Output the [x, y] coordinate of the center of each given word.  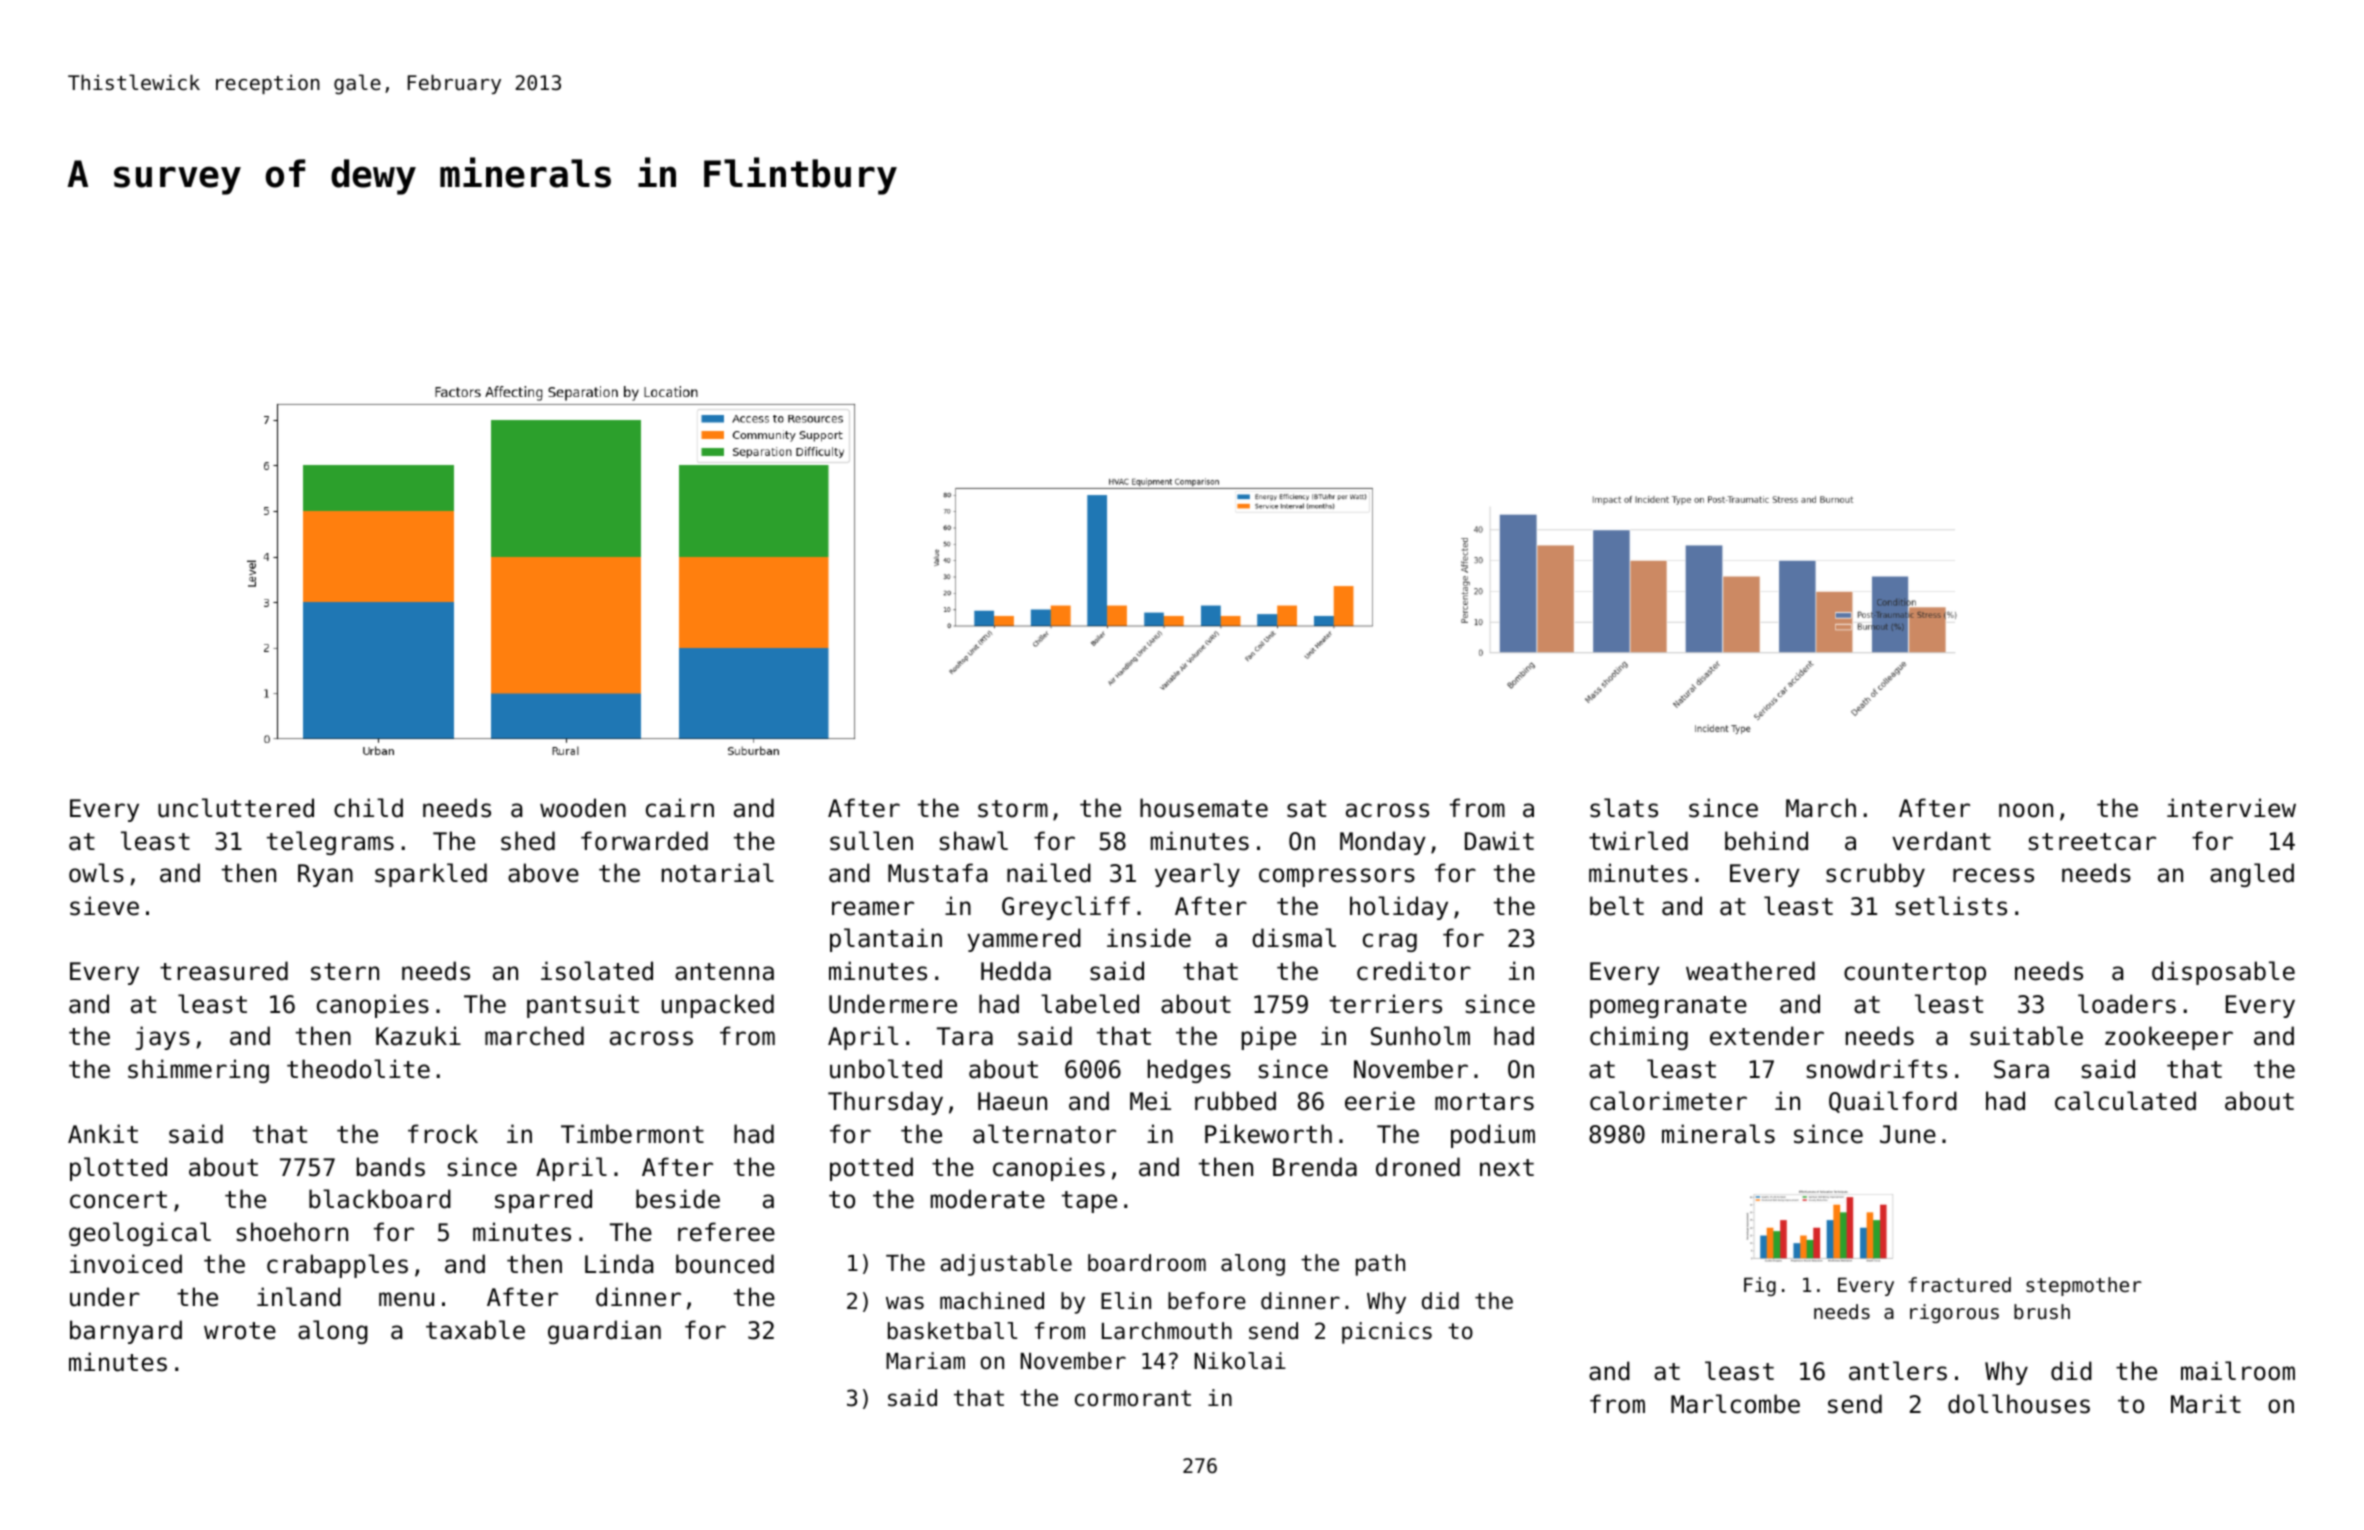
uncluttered [236, 808]
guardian [604, 1332]
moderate [988, 1199]
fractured [1959, 1285]
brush [2042, 1312]
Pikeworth [1268, 1134]
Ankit [103, 1133]
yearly [1197, 875]
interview [2231, 808]
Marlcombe [1735, 1404]
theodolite [358, 1069]
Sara [2021, 1069]
